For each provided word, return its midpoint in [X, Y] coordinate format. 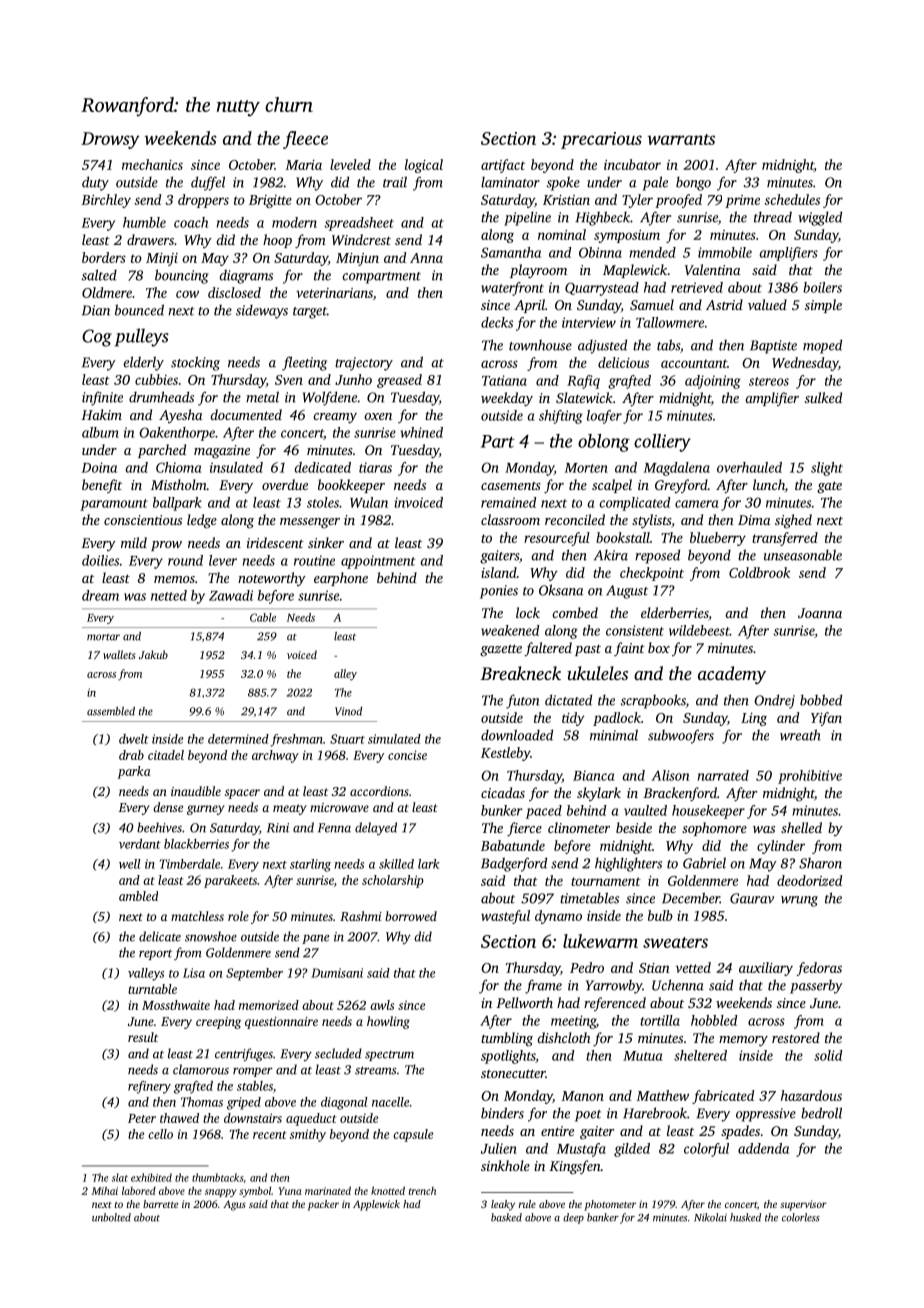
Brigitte [270, 201]
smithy [308, 1135]
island [499, 572]
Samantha [511, 252]
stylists [651, 521]
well [130, 864]
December [691, 898]
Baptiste [773, 347]
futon [523, 701]
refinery [149, 1087]
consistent [635, 630]
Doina [99, 467]
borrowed [411, 916]
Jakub [153, 654]
